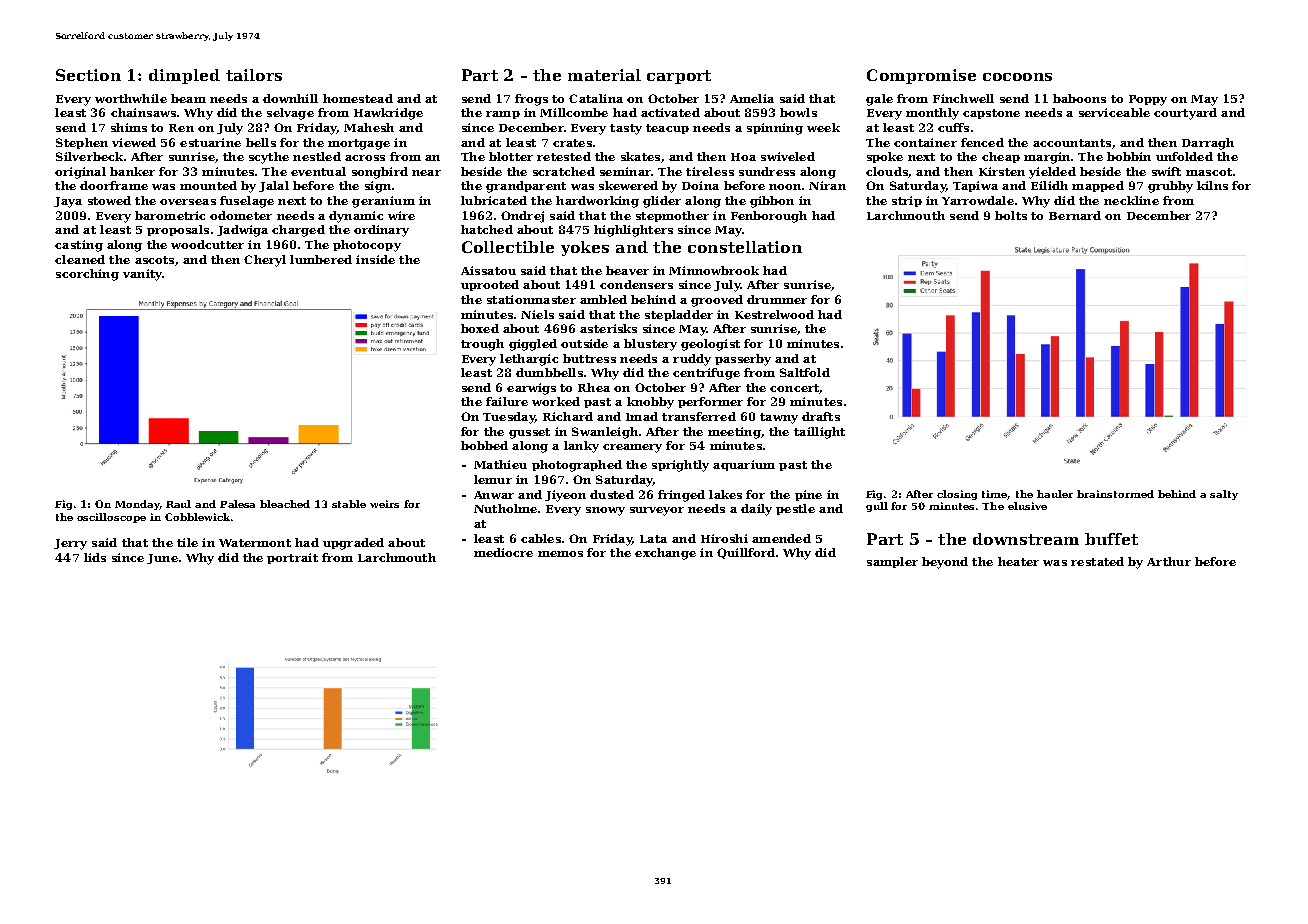 The height and width of the screenshot is (924, 1308). What do you see at coordinates (1018, 561) in the screenshot?
I see `heater` at bounding box center [1018, 561].
